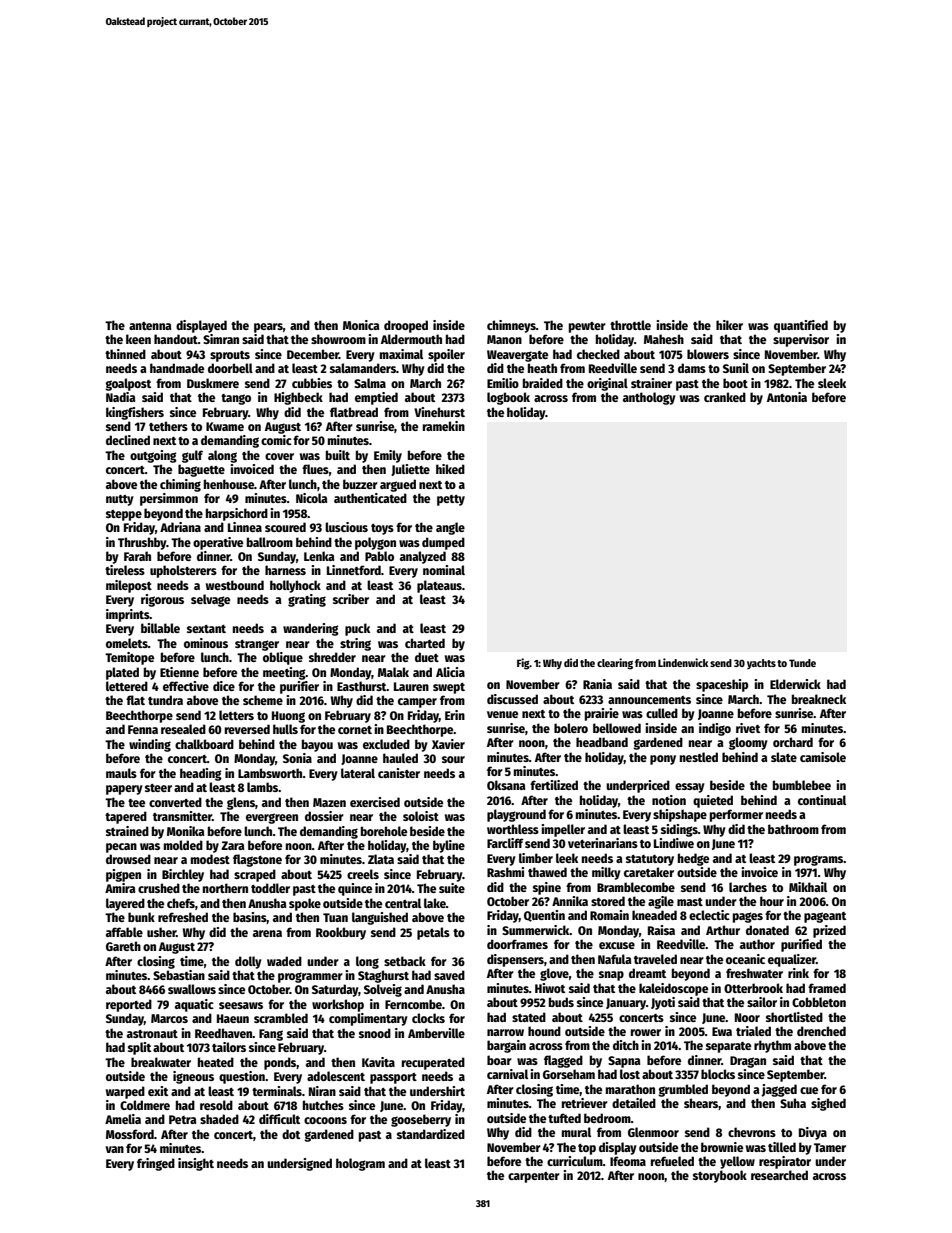 The image size is (952, 1233). Describe the element at coordinates (285, 729) in the document. I see `hulls` at that location.
